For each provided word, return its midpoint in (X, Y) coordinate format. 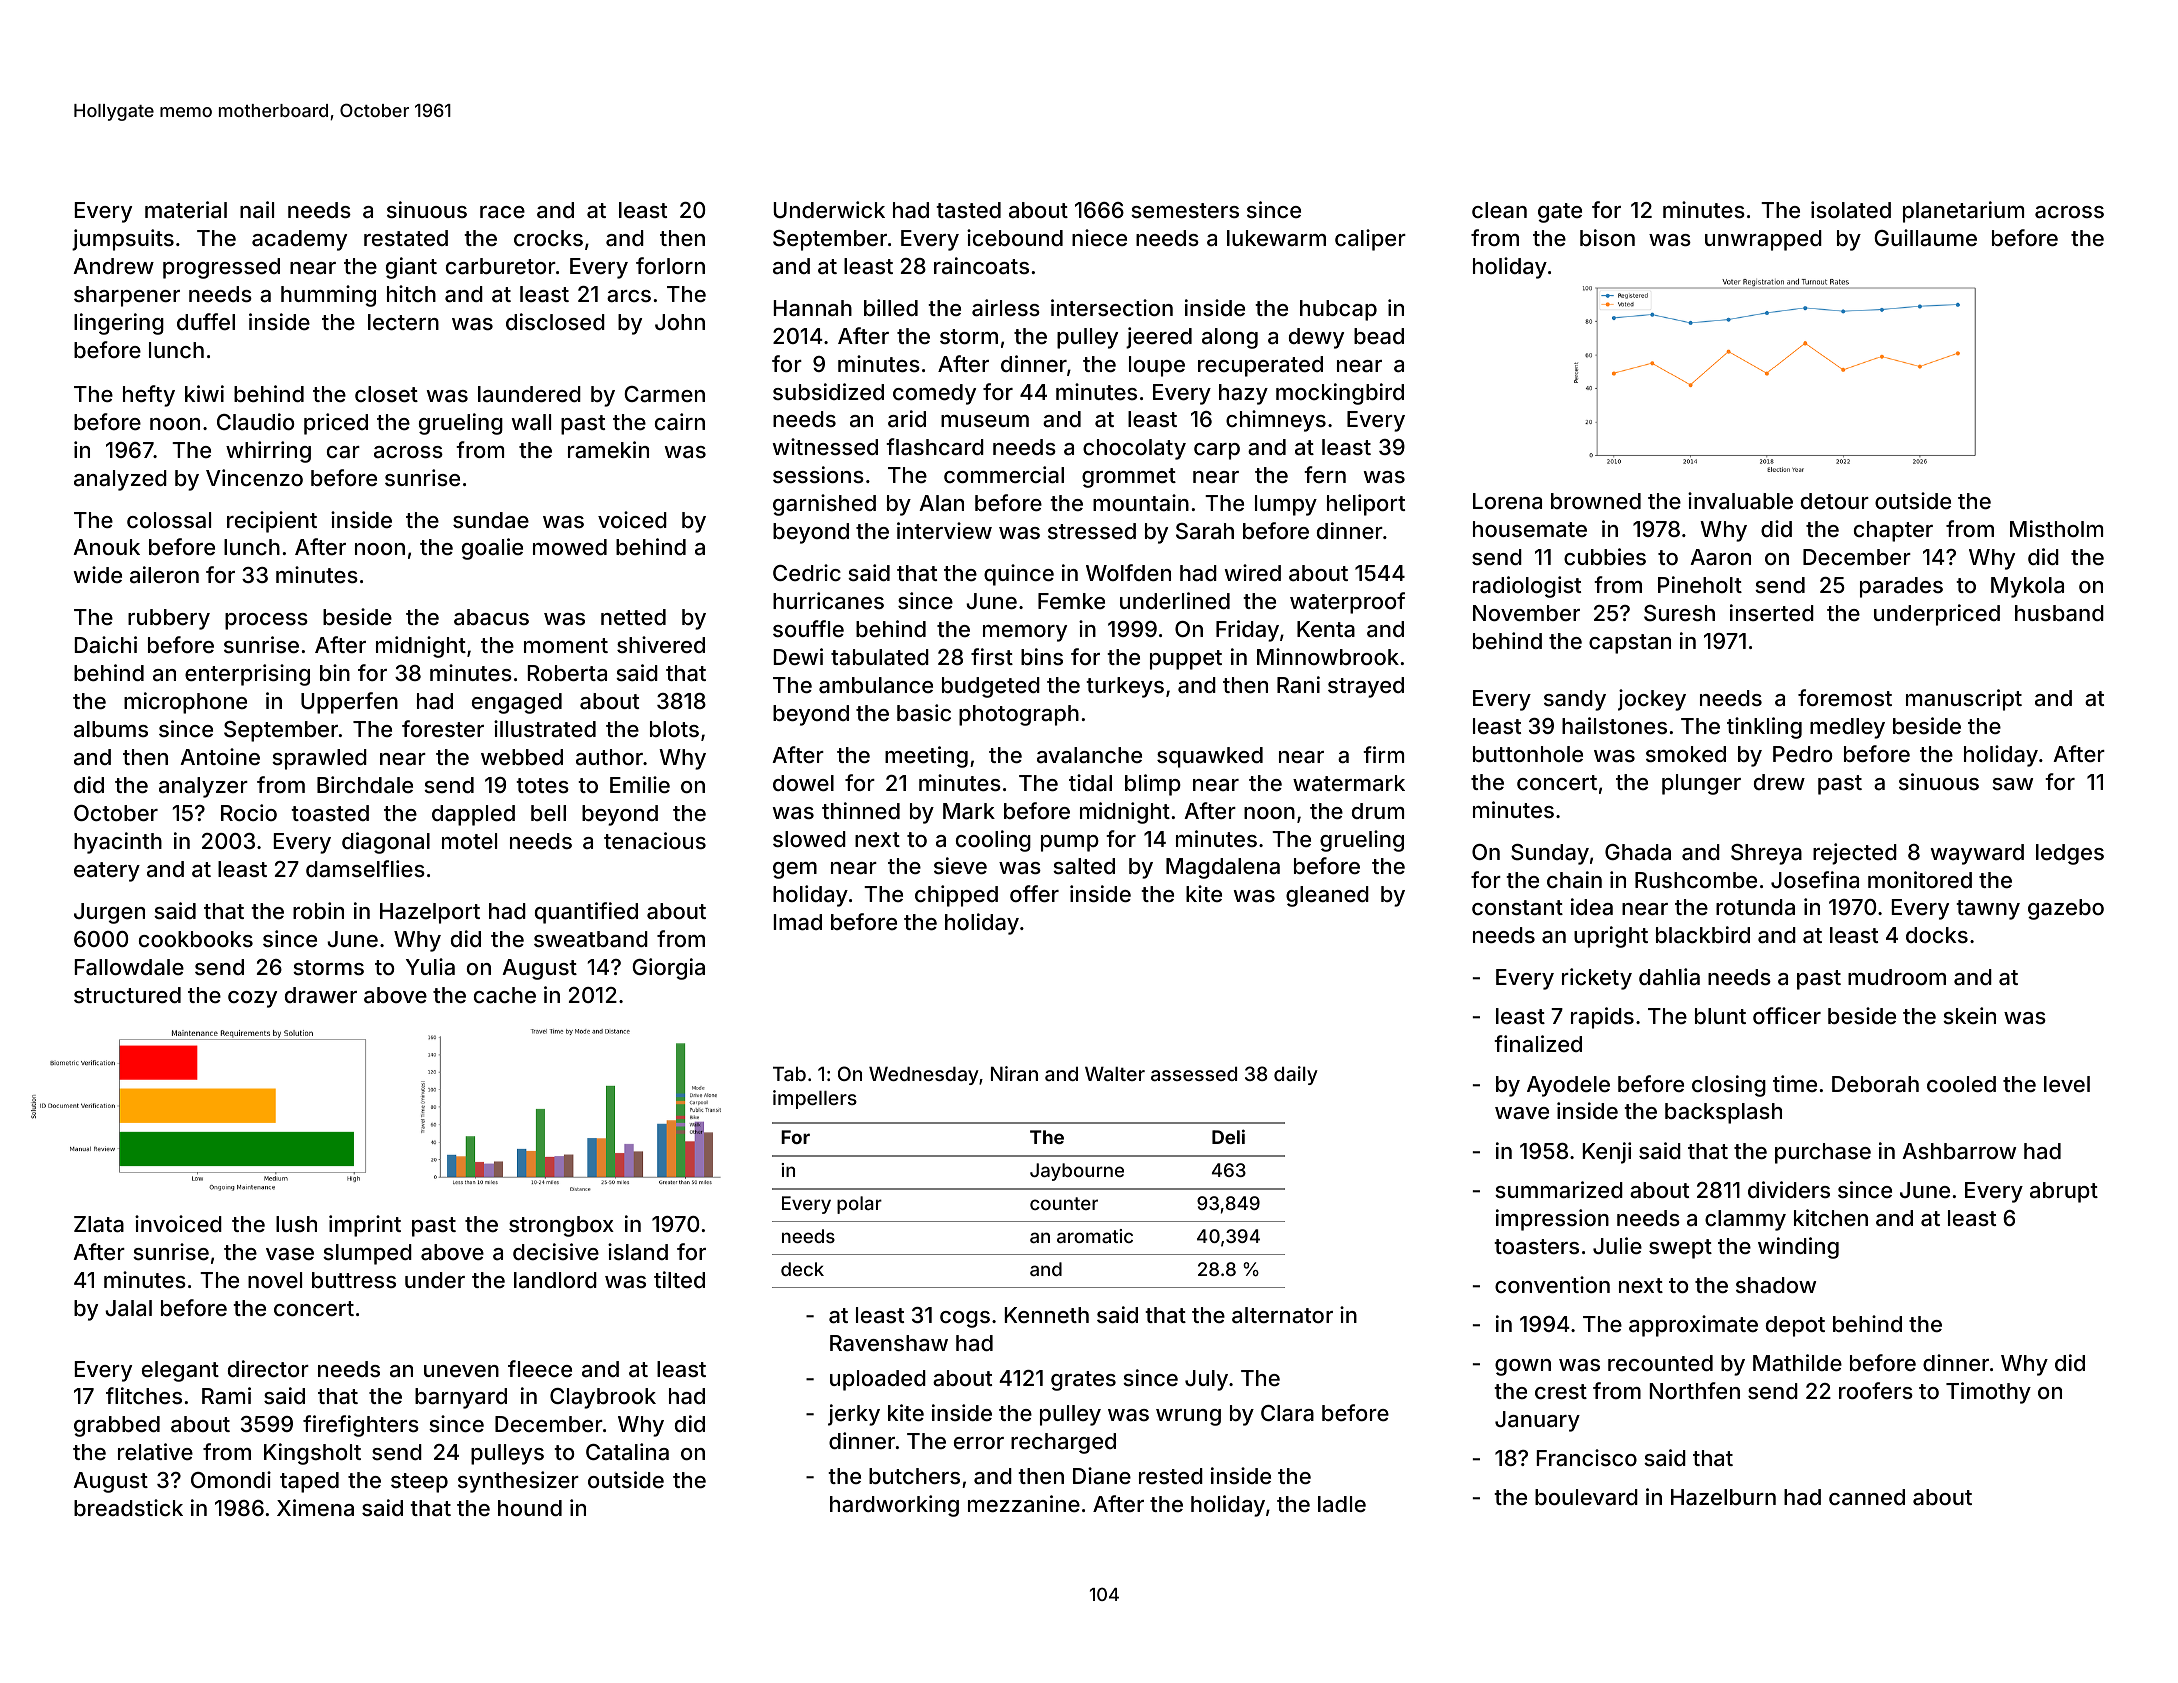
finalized (1538, 1044)
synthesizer (518, 1482)
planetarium (1963, 212)
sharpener (127, 296)
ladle (1342, 1504)
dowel (803, 783)
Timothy (1988, 1393)
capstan (1630, 644)
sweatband (591, 939)
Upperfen (349, 703)
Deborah (1875, 1084)
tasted (968, 210)
